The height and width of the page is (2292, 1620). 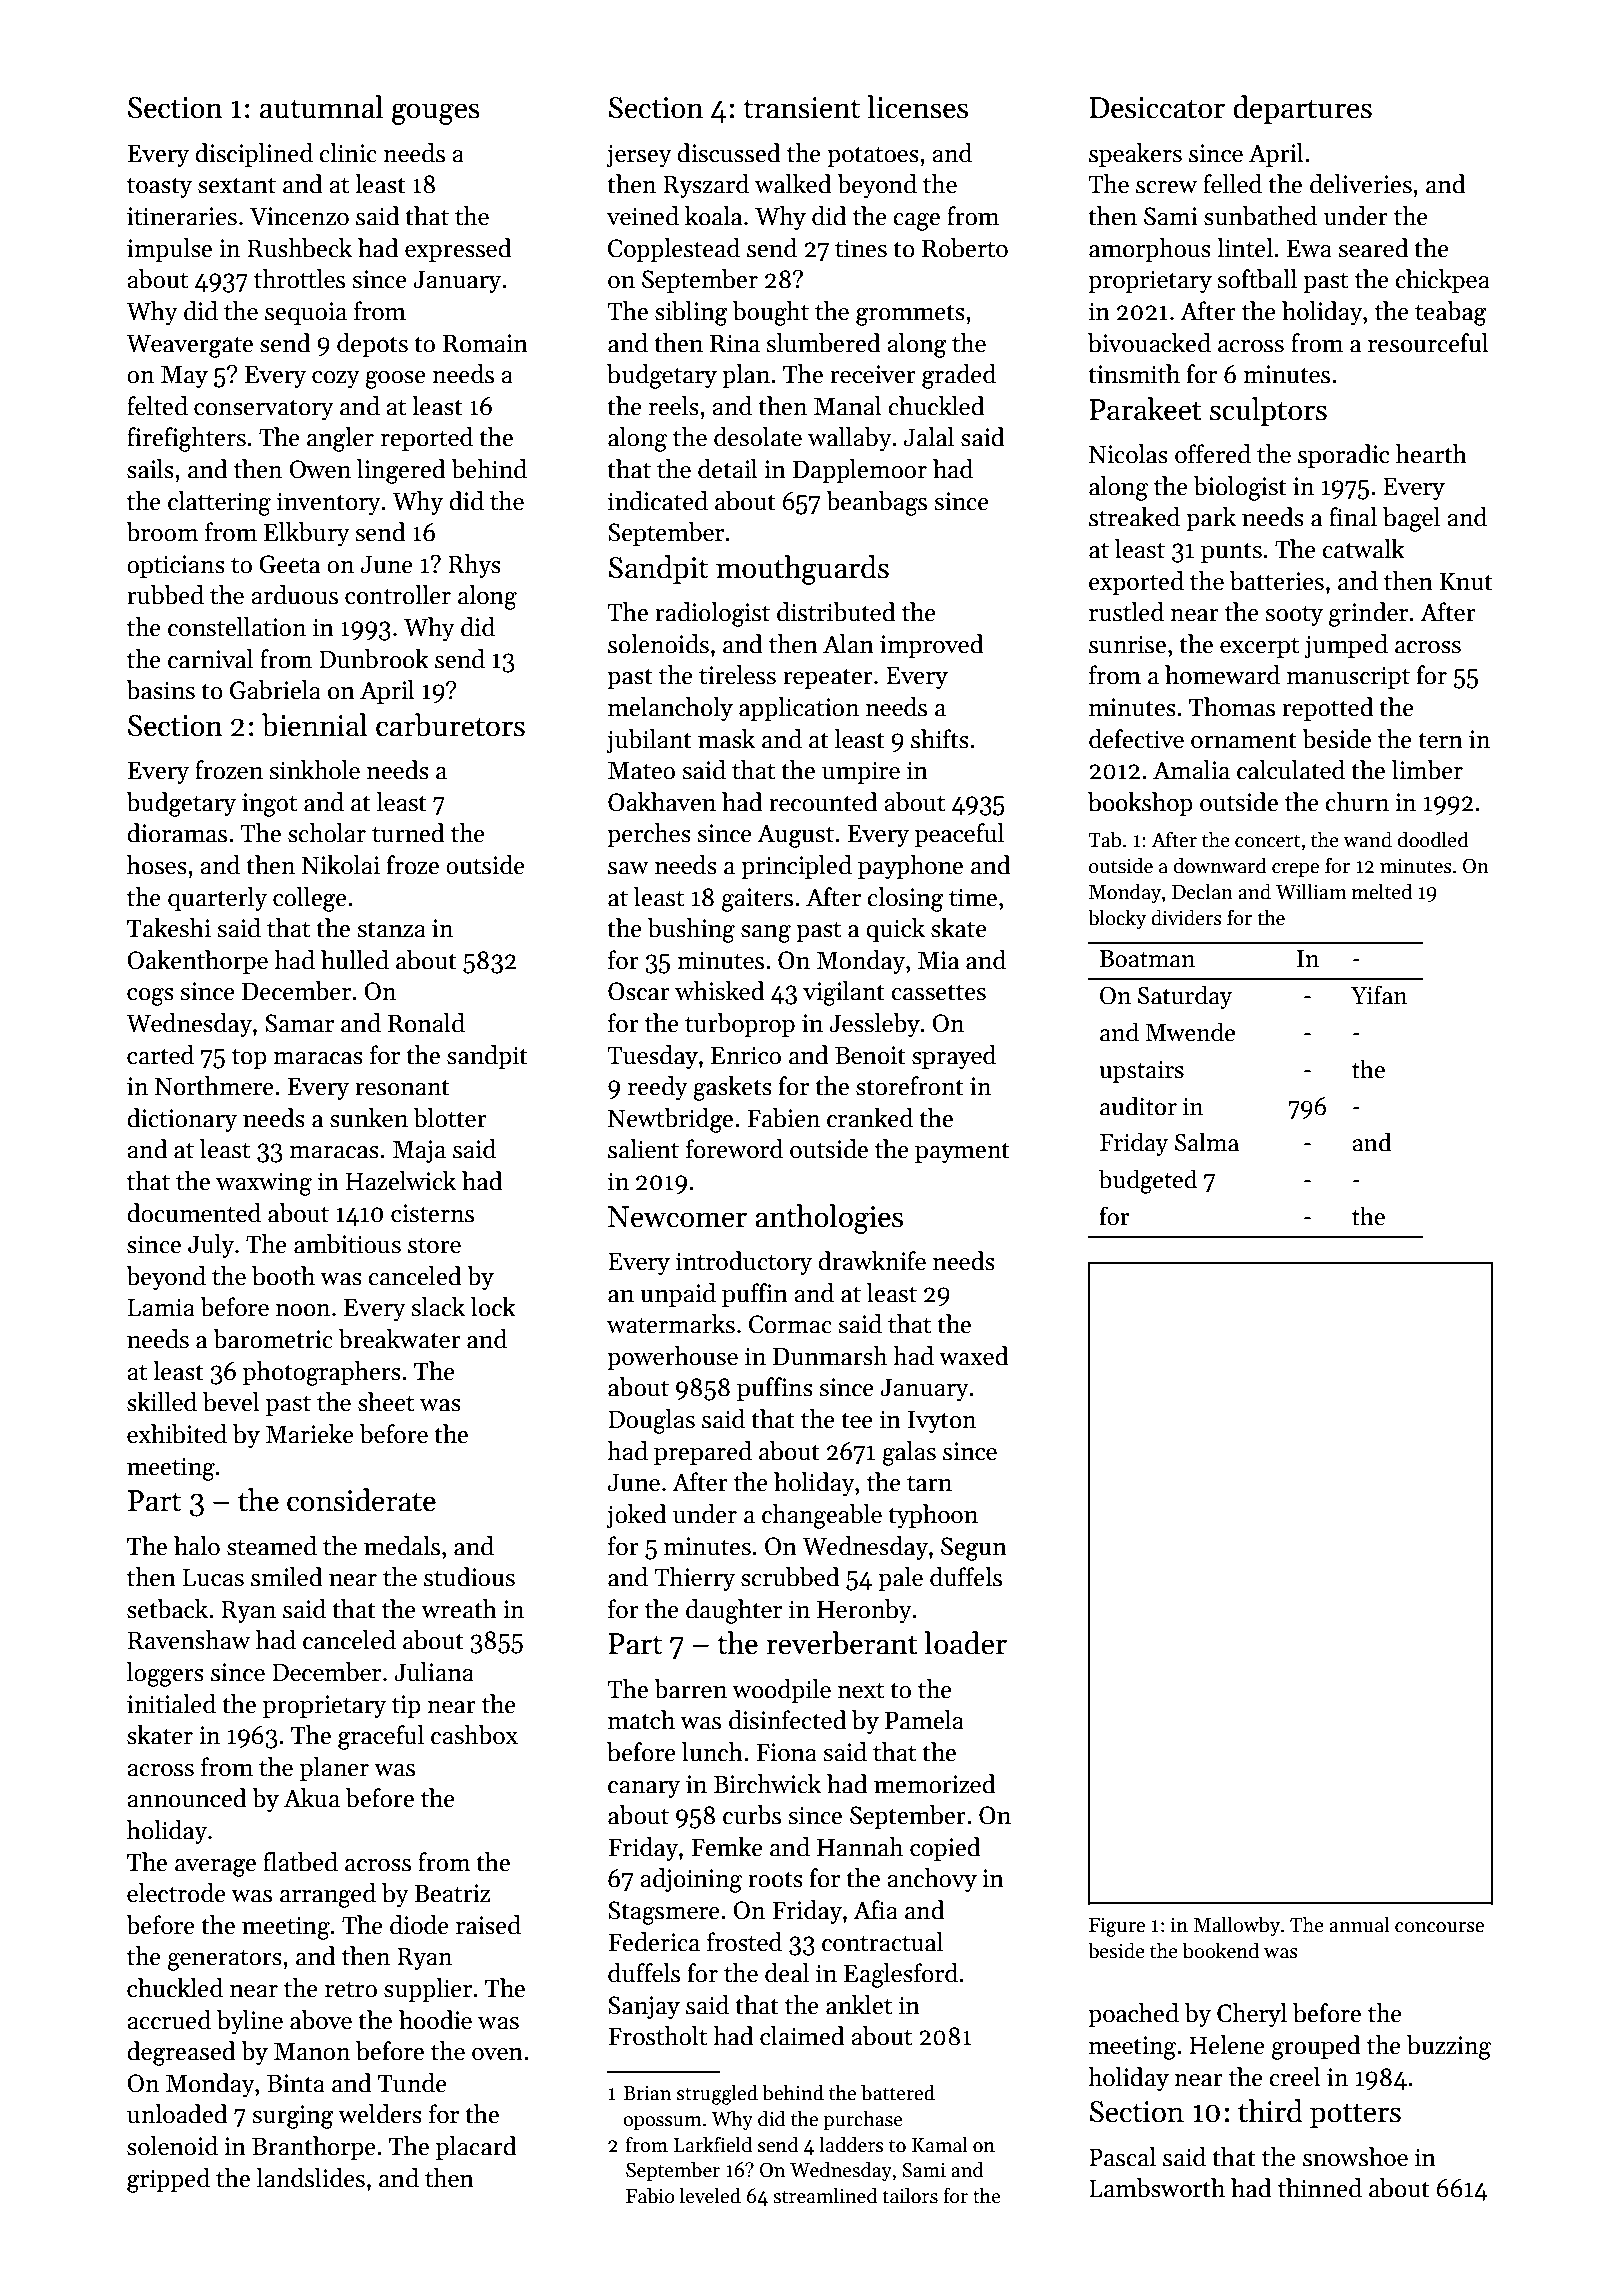 I want to click on gripped, so click(x=168, y=2180).
